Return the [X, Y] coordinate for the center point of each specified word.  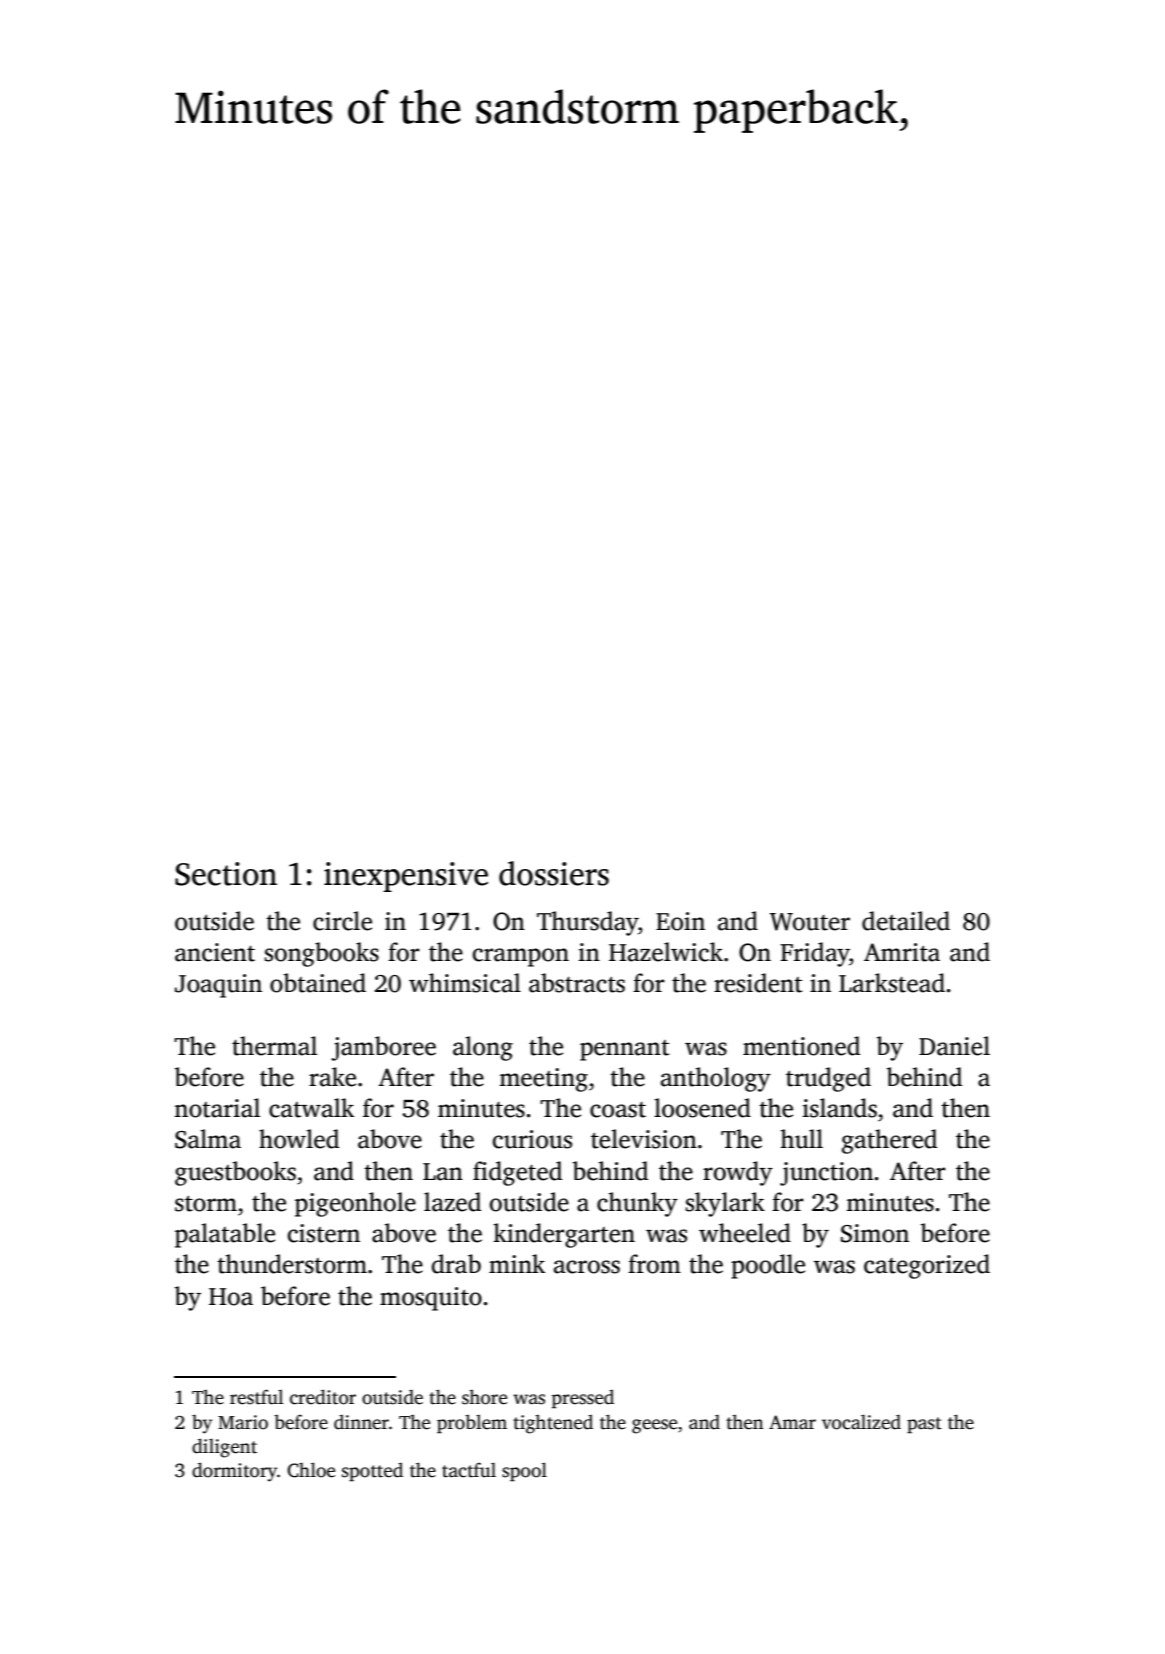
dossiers [554, 873]
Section [226, 874]
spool [524, 1472]
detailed [906, 921]
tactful [469, 1470]
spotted [372, 1472]
